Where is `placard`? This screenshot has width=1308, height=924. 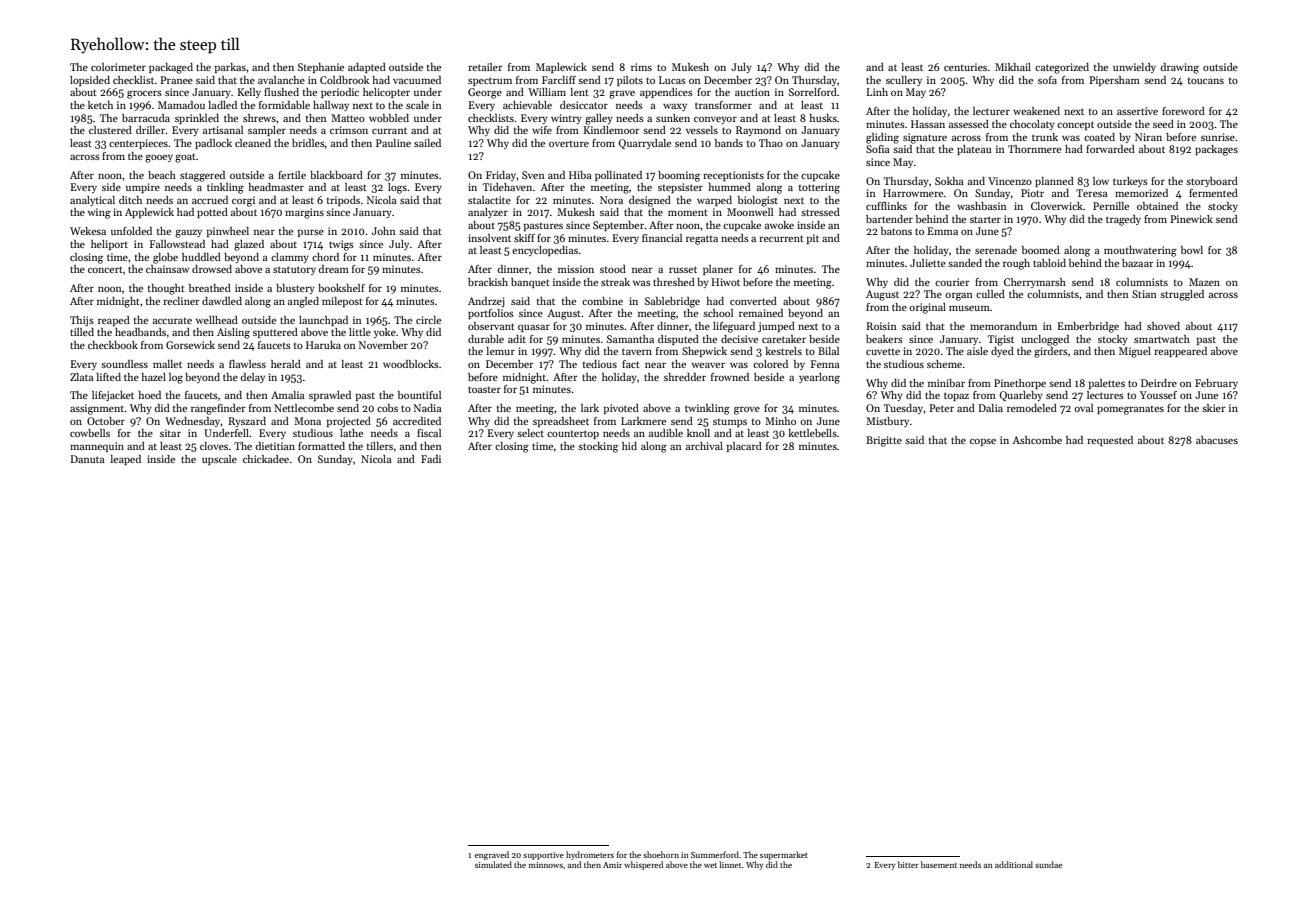
placard is located at coordinates (744, 447).
